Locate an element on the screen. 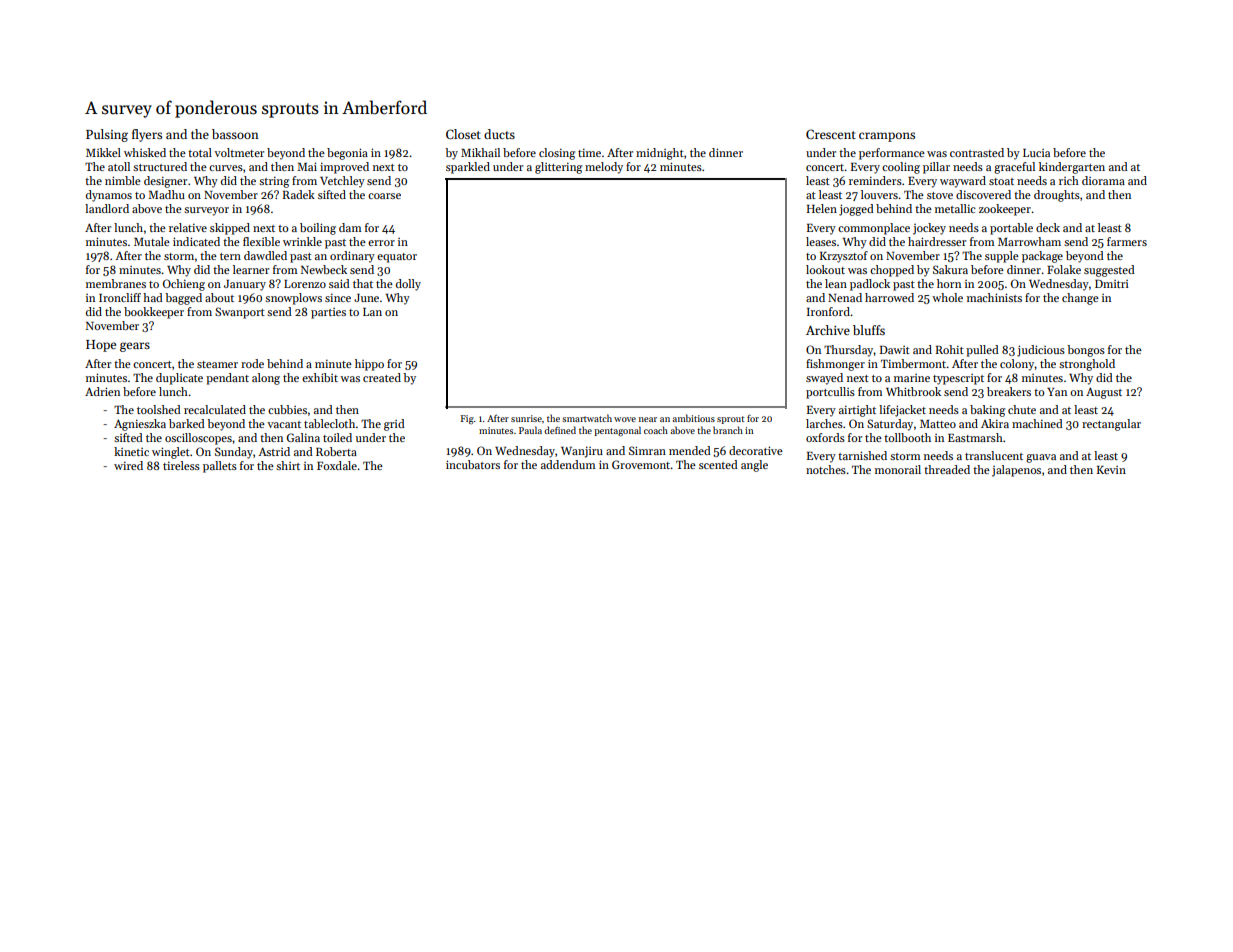 This screenshot has width=1233, height=952. Crescent is located at coordinates (831, 134).
